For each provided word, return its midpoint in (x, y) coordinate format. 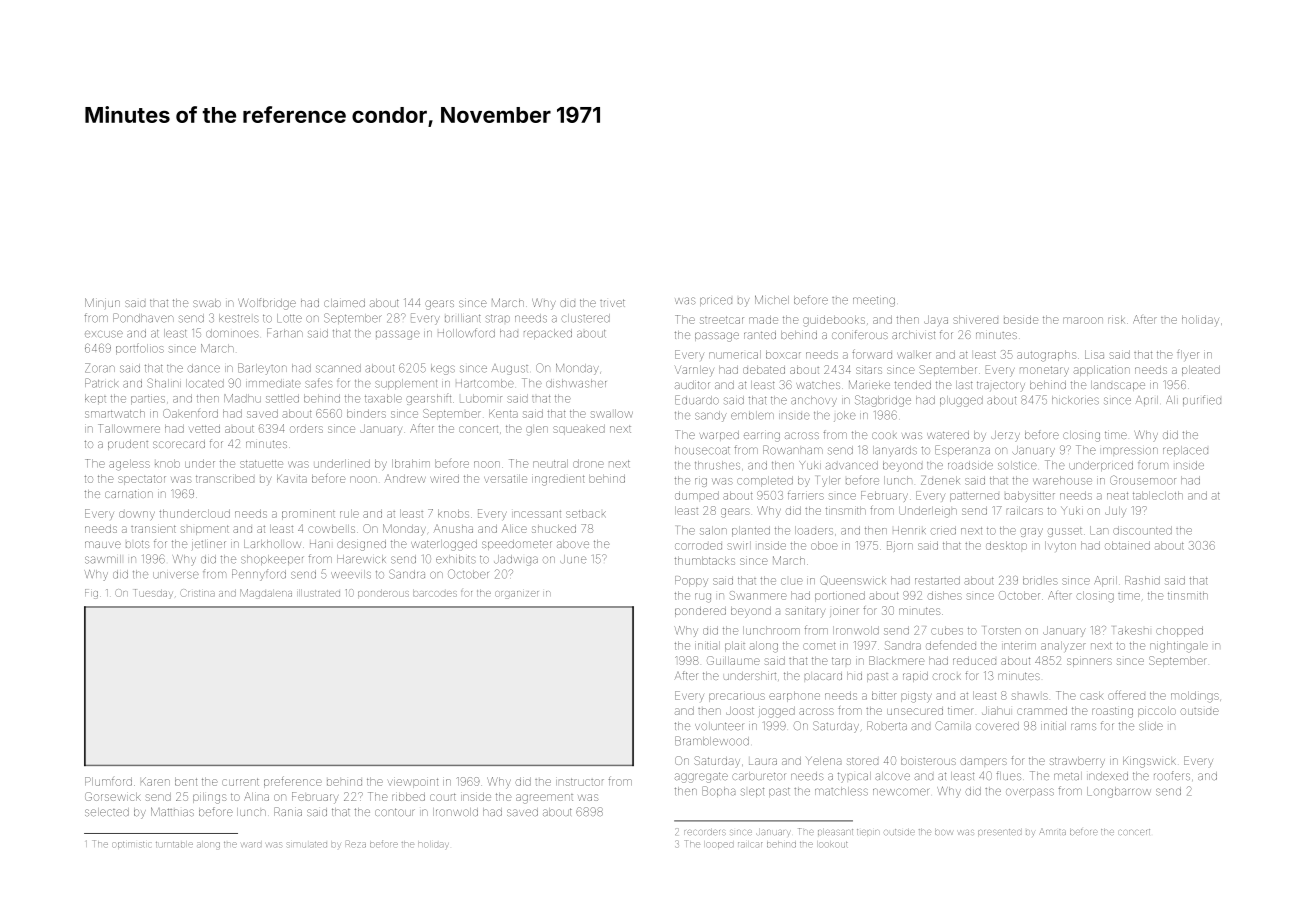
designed (361, 545)
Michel (772, 300)
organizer (516, 595)
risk (1116, 320)
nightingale (1179, 647)
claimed (344, 303)
